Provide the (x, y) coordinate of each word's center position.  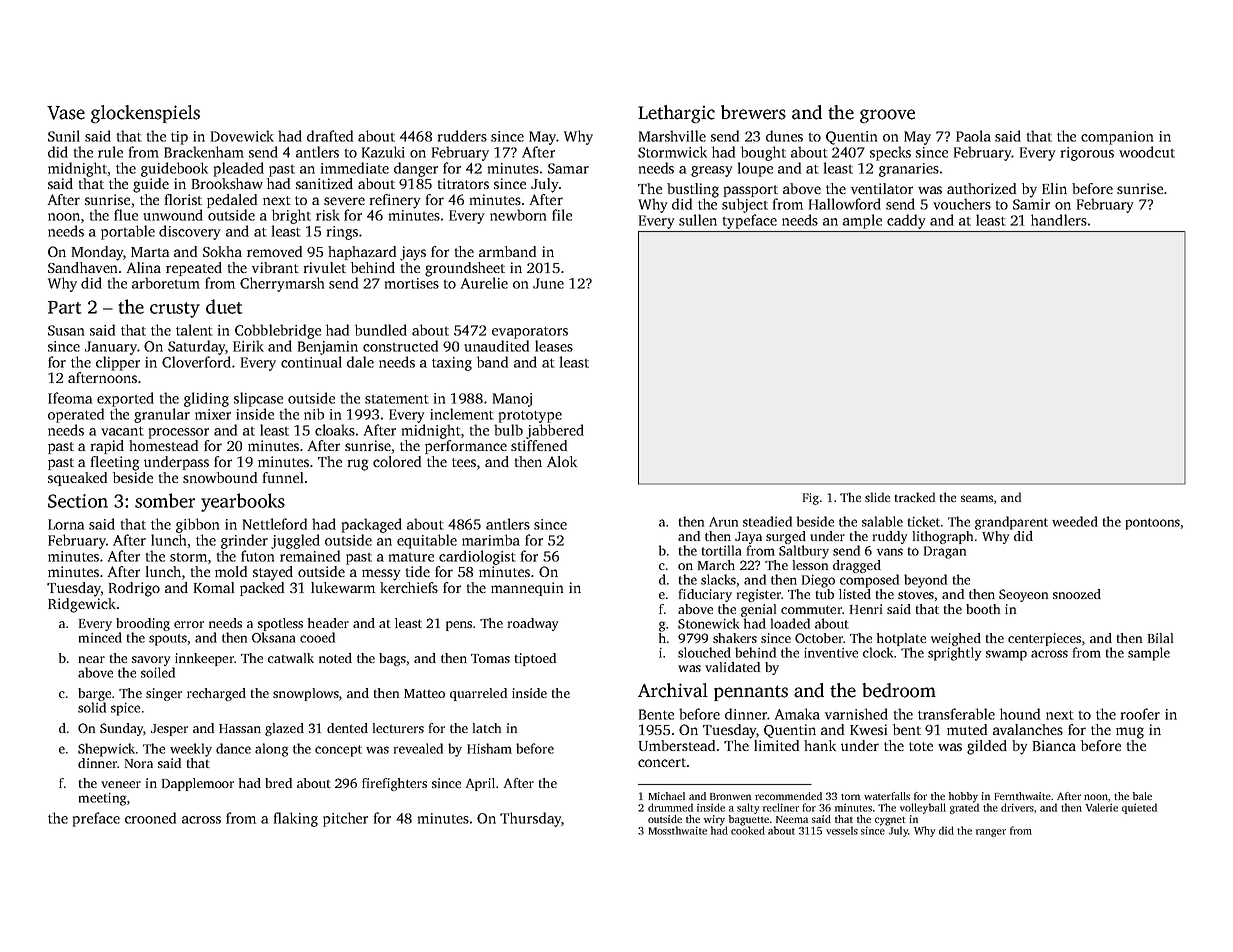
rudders (462, 136)
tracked (915, 497)
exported (125, 399)
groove (887, 116)
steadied (767, 521)
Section (78, 501)
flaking (296, 819)
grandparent (1011, 523)
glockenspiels (145, 114)
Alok (562, 461)
